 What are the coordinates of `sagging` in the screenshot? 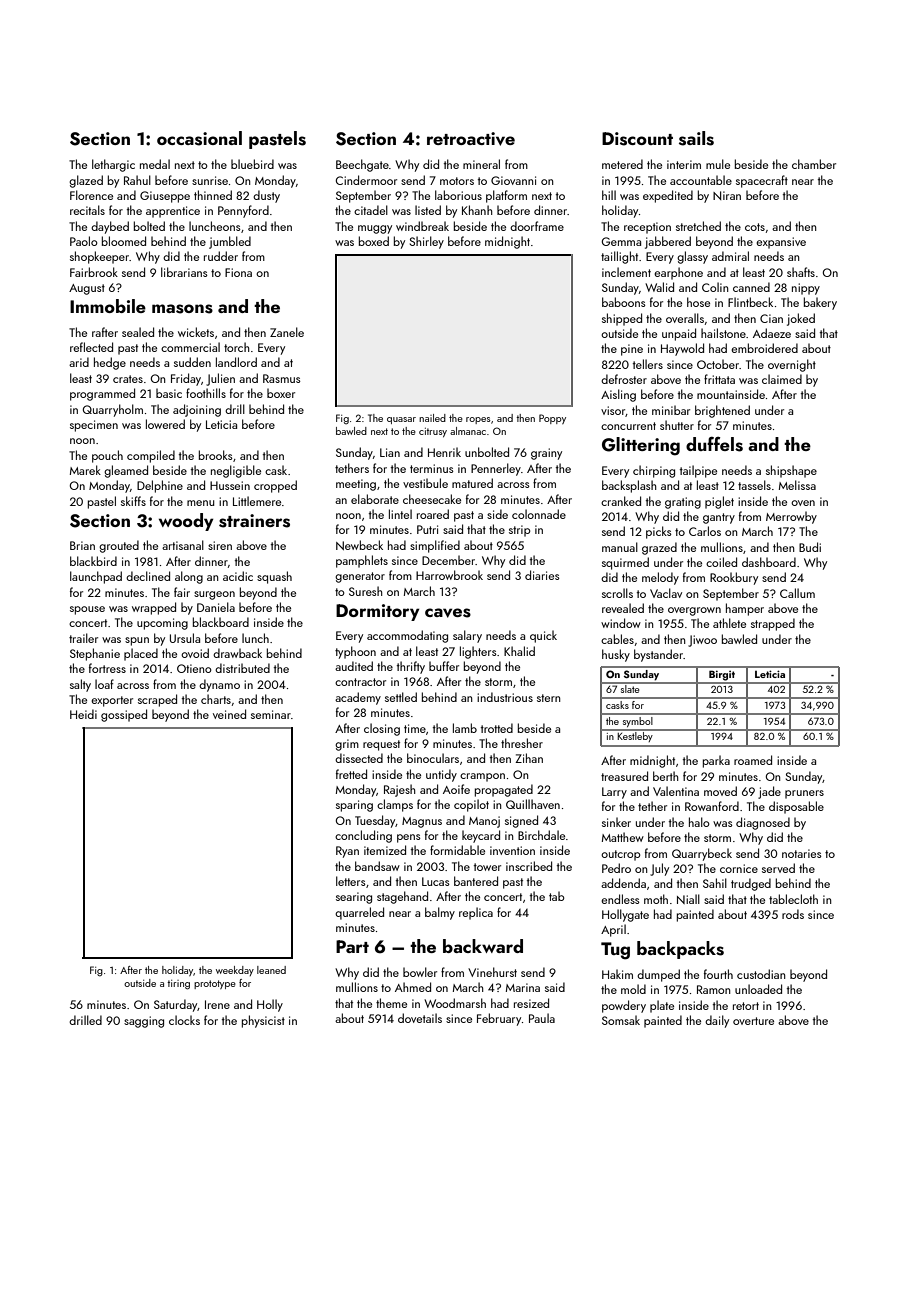 It's located at (144, 1022).
